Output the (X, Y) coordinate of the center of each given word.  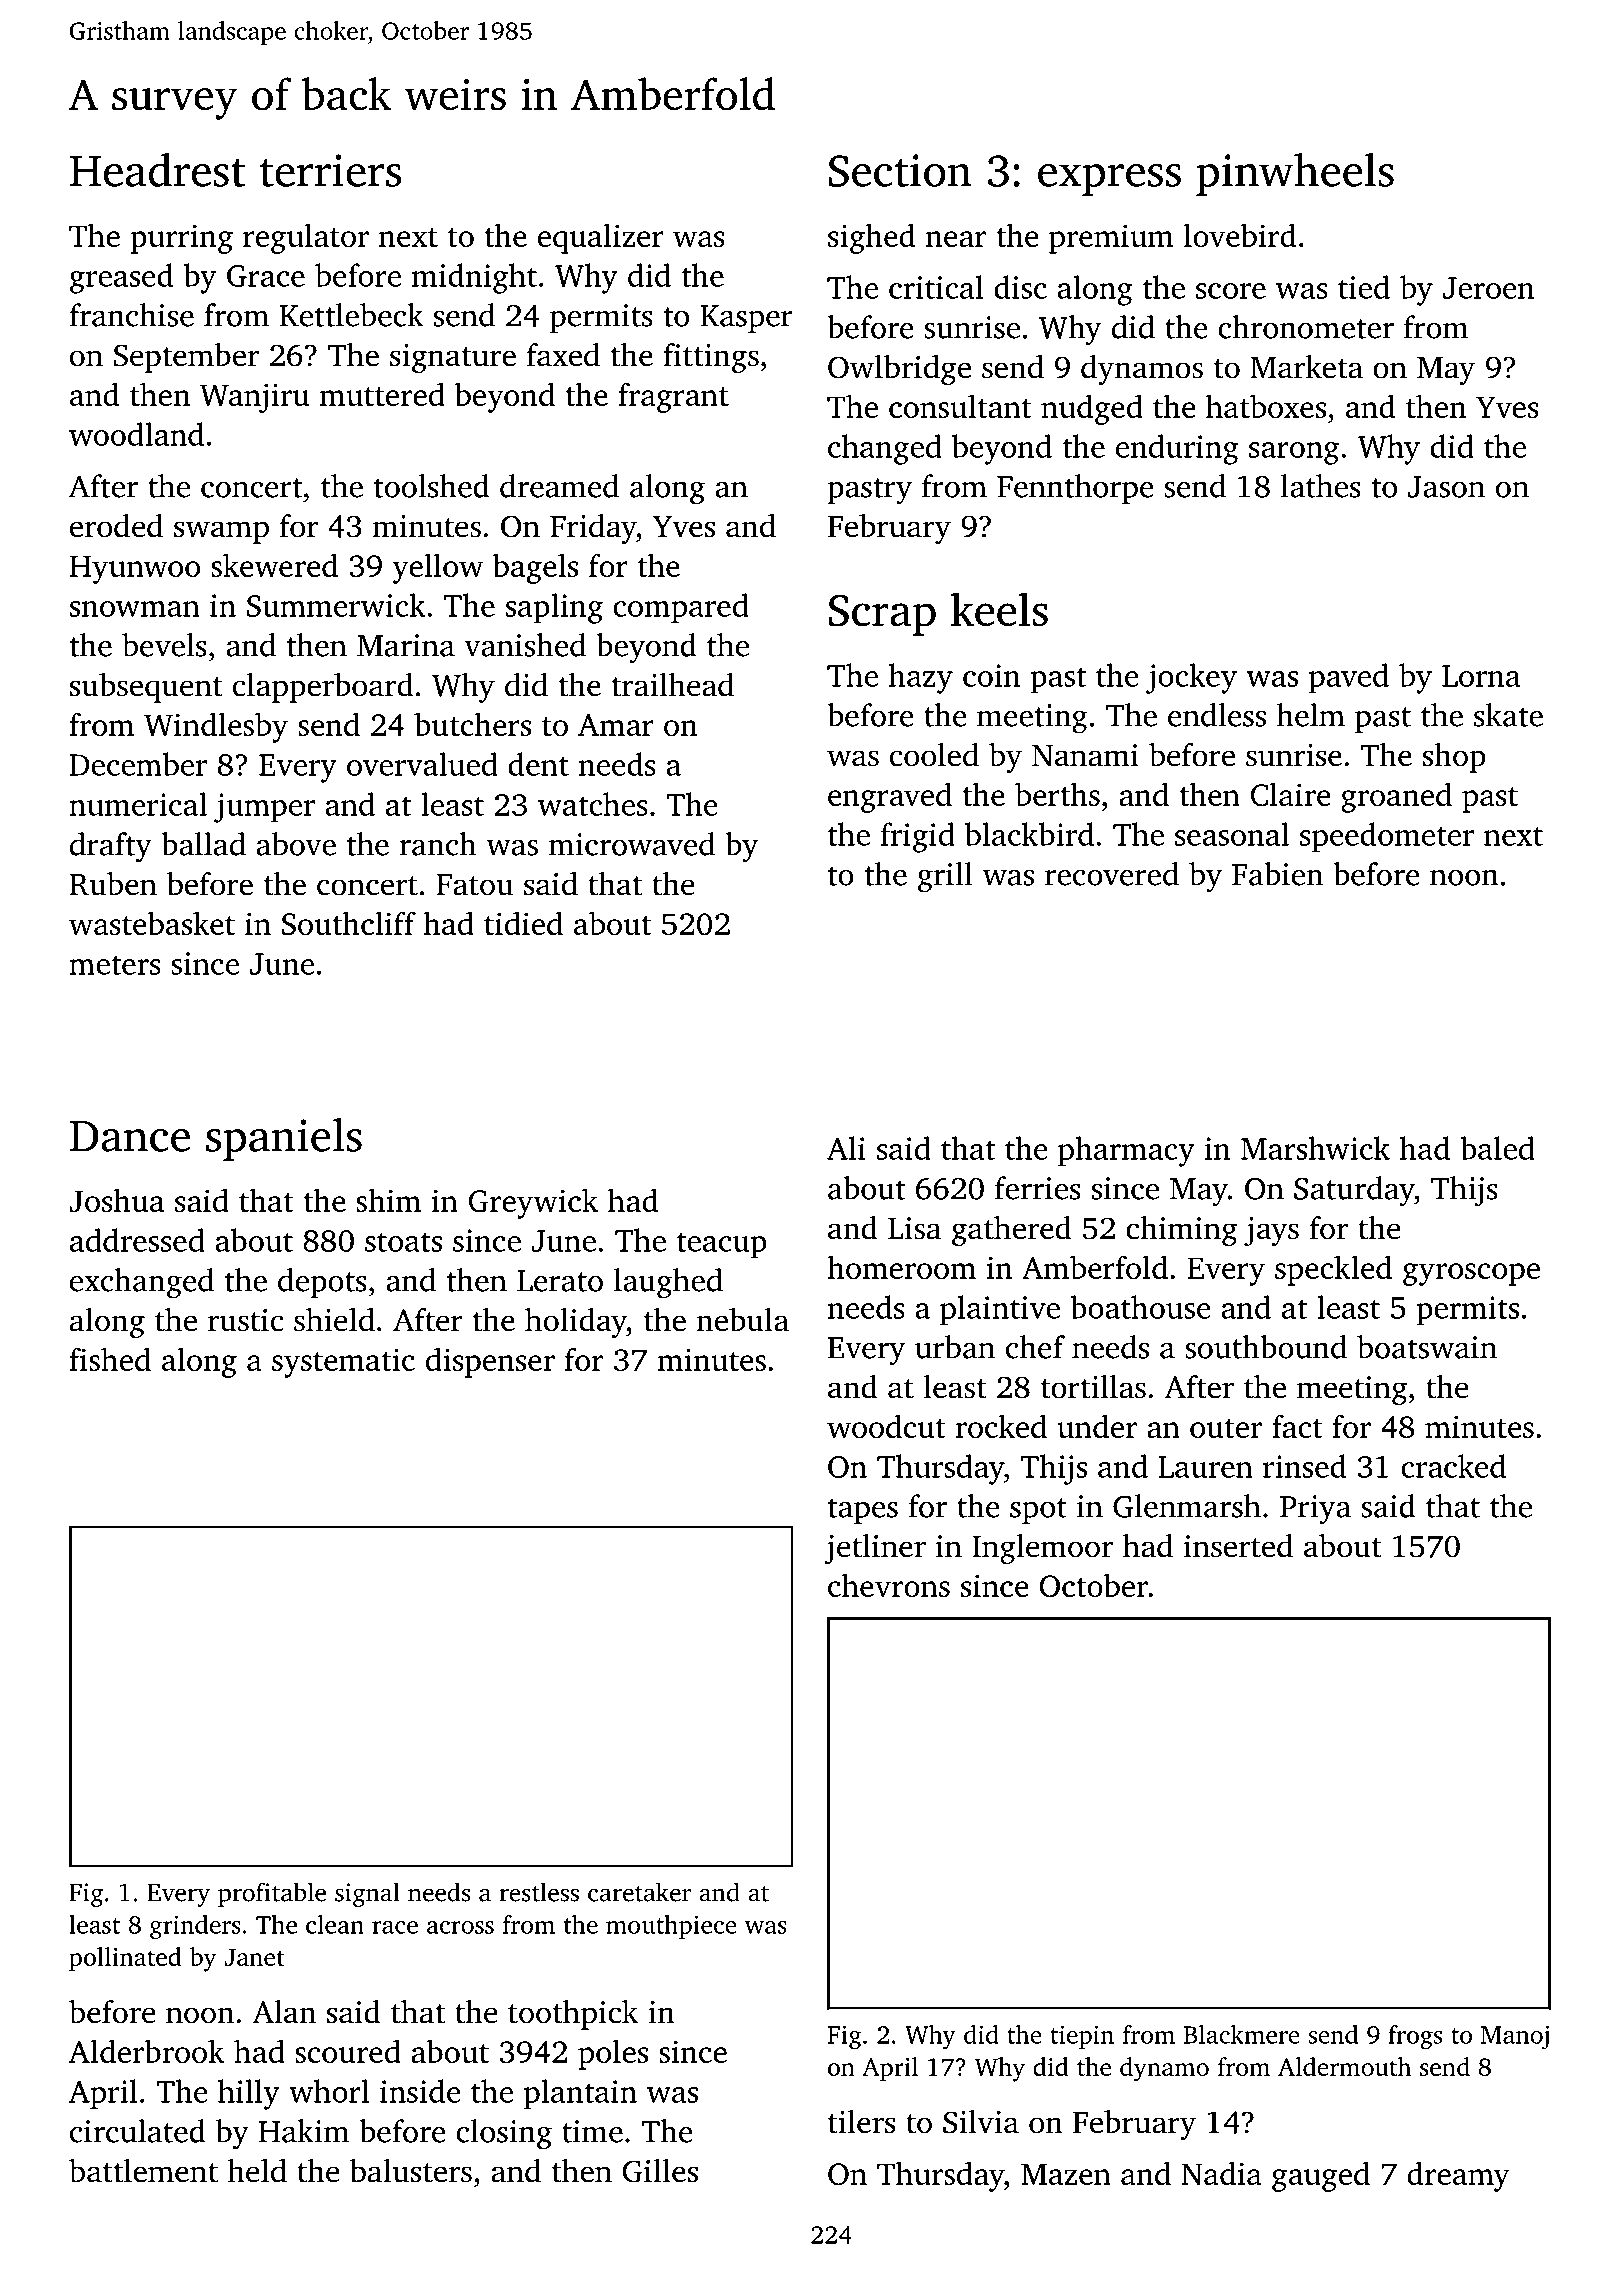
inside (420, 2091)
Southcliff (349, 923)
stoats (403, 1242)
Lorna (1481, 676)
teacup (722, 1245)
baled (1497, 1148)
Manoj (1515, 2037)
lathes (1321, 486)
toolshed (432, 486)
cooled (934, 755)
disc (1020, 287)
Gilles (660, 2171)
